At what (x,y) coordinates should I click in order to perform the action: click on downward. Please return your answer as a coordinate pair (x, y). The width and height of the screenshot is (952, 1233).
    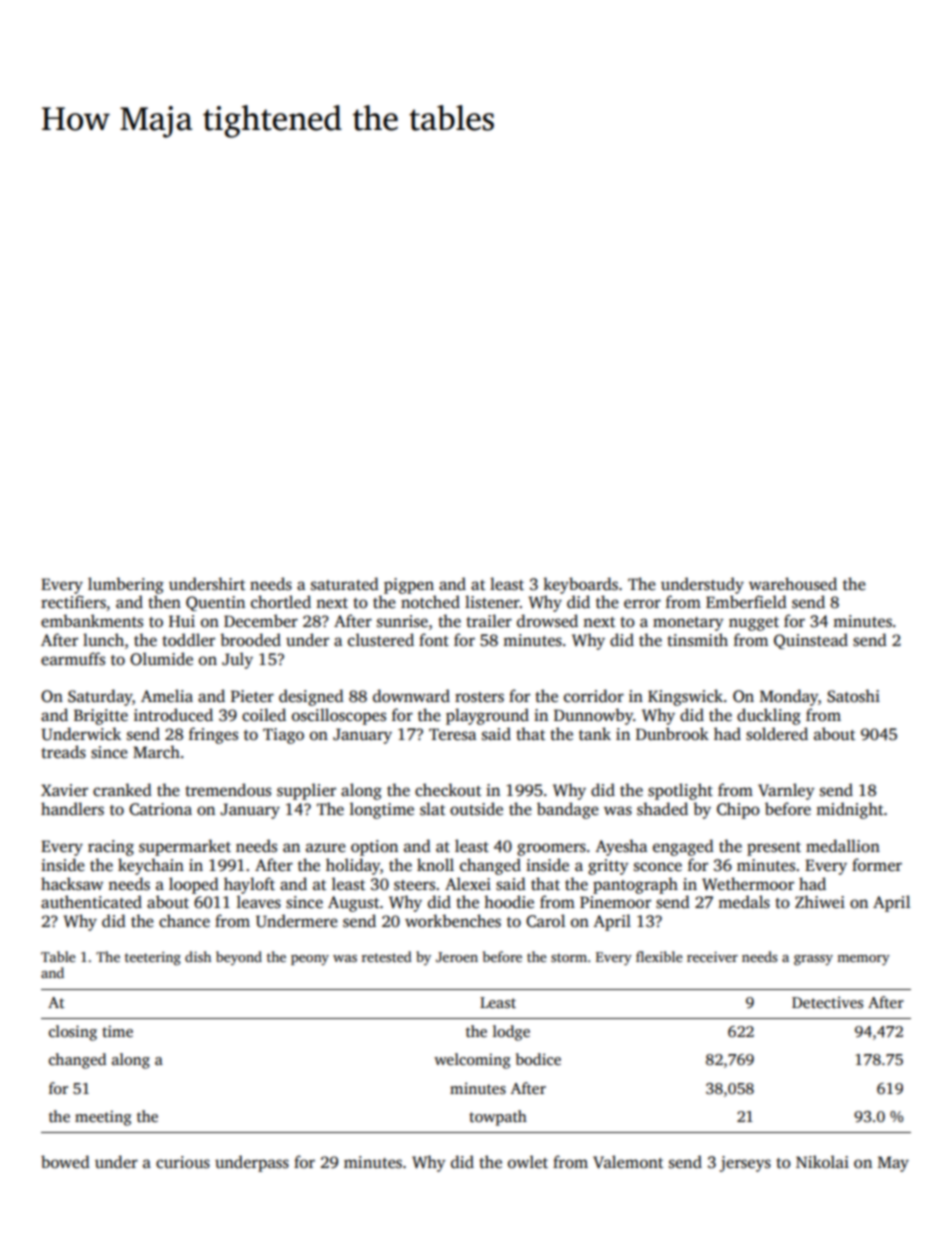
    Looking at the image, I should click on (411, 696).
